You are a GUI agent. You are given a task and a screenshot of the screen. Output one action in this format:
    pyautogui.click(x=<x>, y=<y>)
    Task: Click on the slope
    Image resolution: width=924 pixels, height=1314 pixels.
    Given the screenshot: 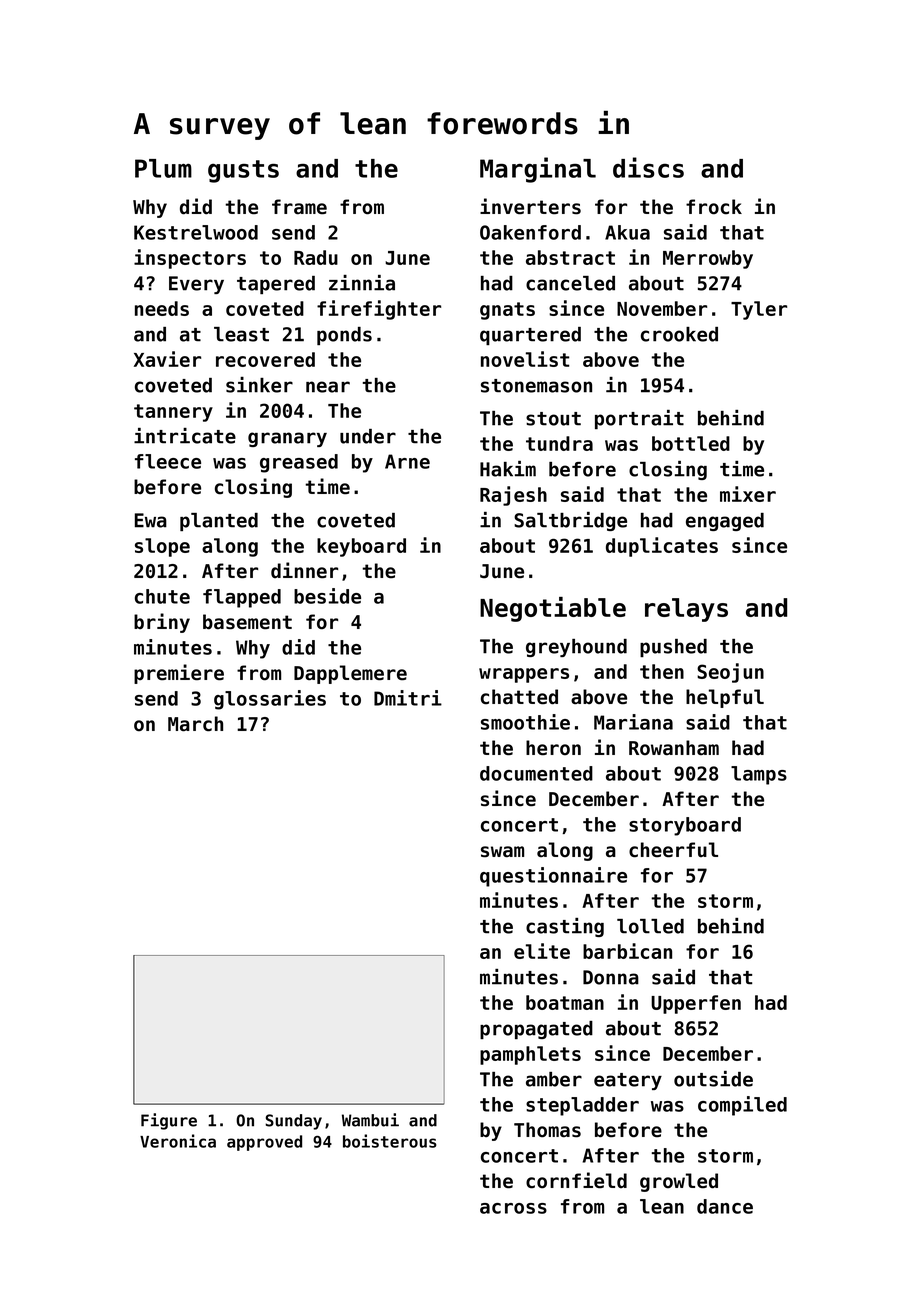 What is the action you would take?
    pyautogui.click(x=162, y=547)
